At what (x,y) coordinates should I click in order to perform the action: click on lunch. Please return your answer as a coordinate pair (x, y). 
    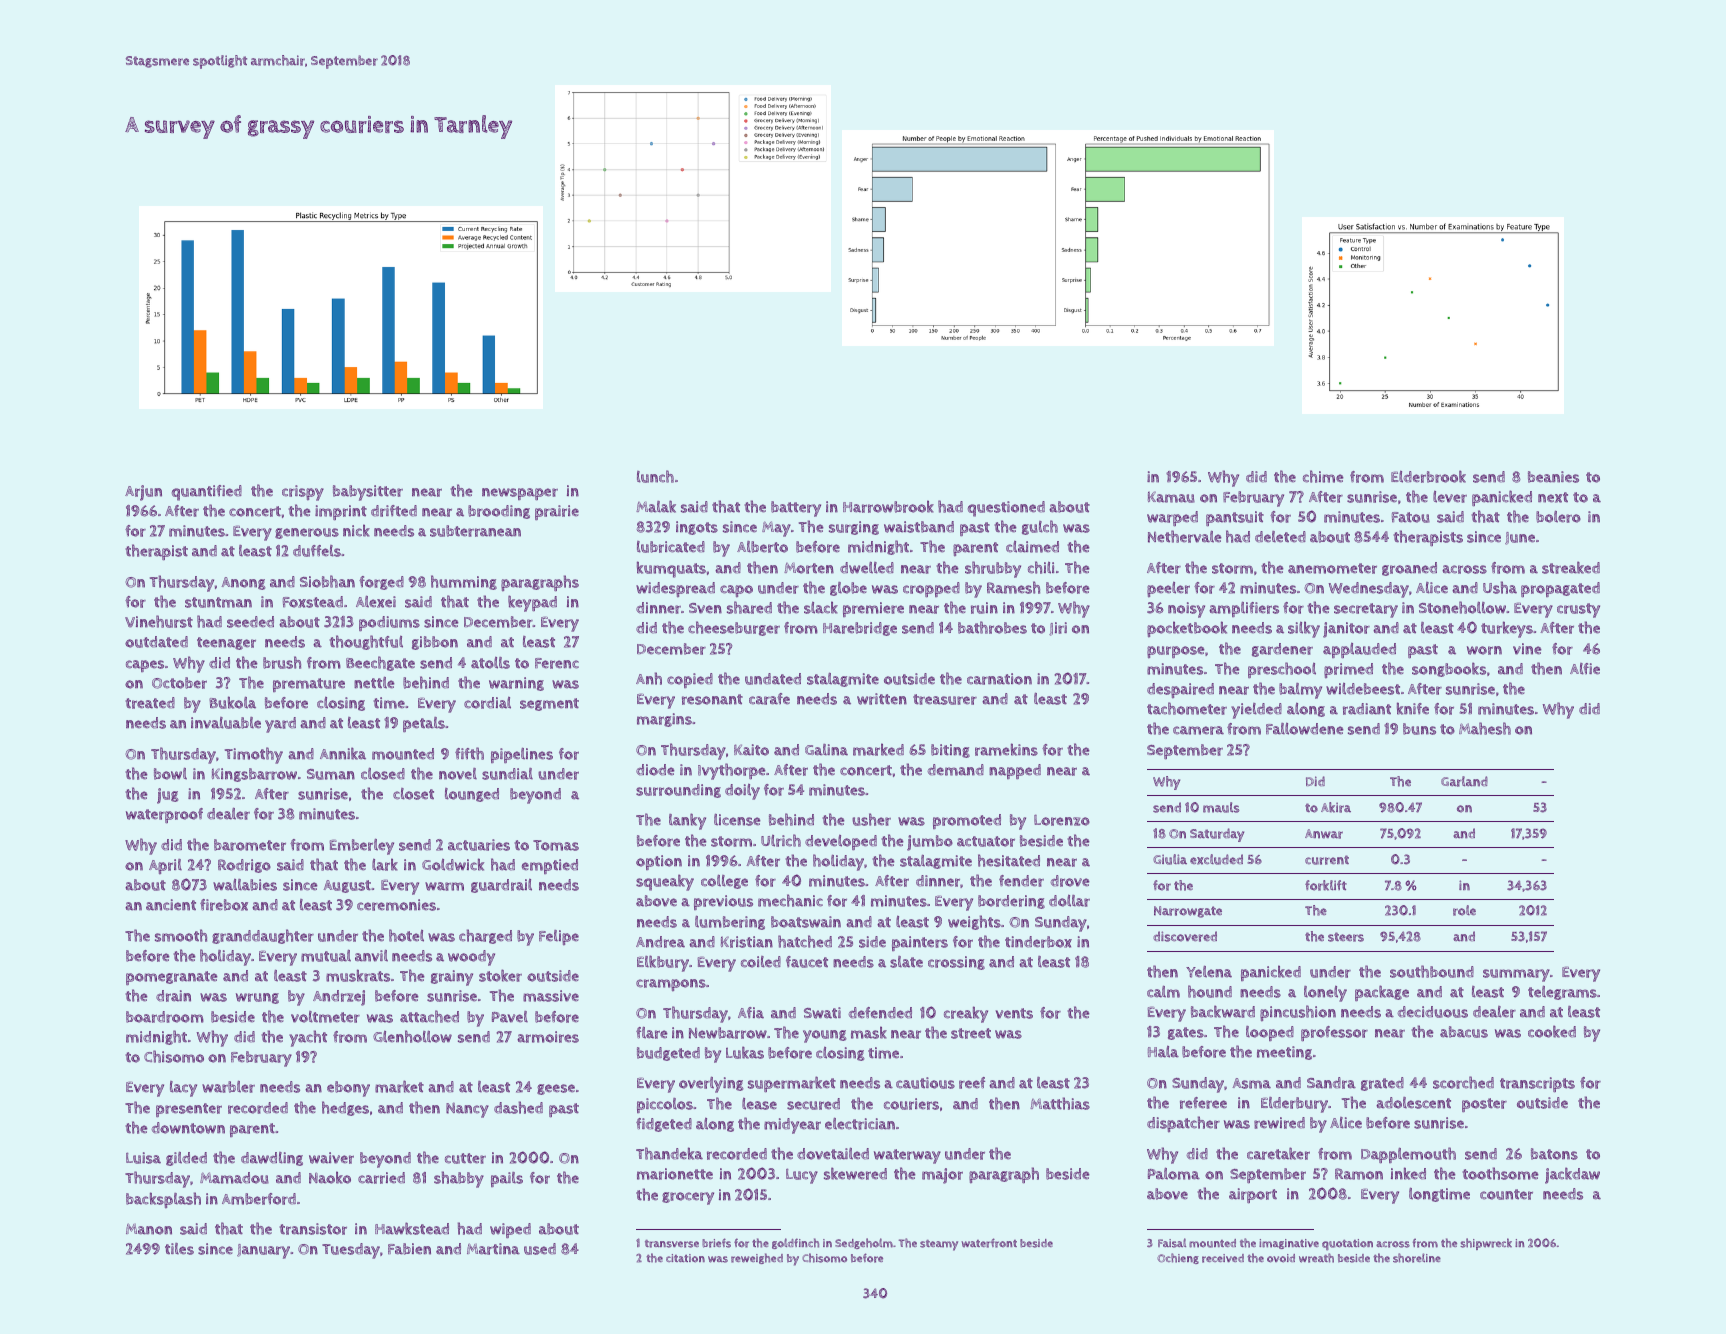
    Looking at the image, I should click on (655, 476).
